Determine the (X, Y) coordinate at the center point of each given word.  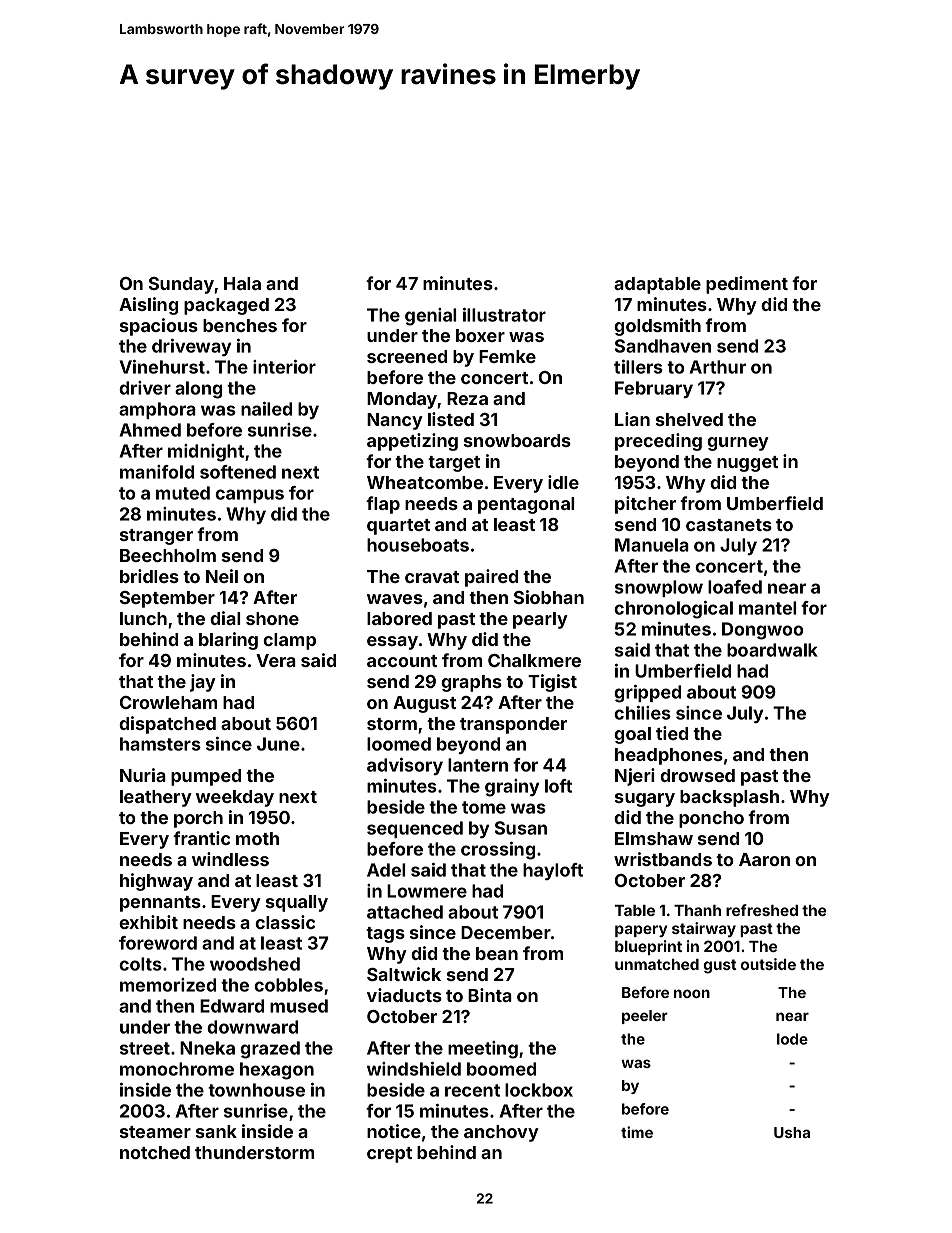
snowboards (517, 440)
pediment (747, 285)
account (402, 661)
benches (240, 325)
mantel (767, 608)
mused (299, 1006)
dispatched (167, 725)
